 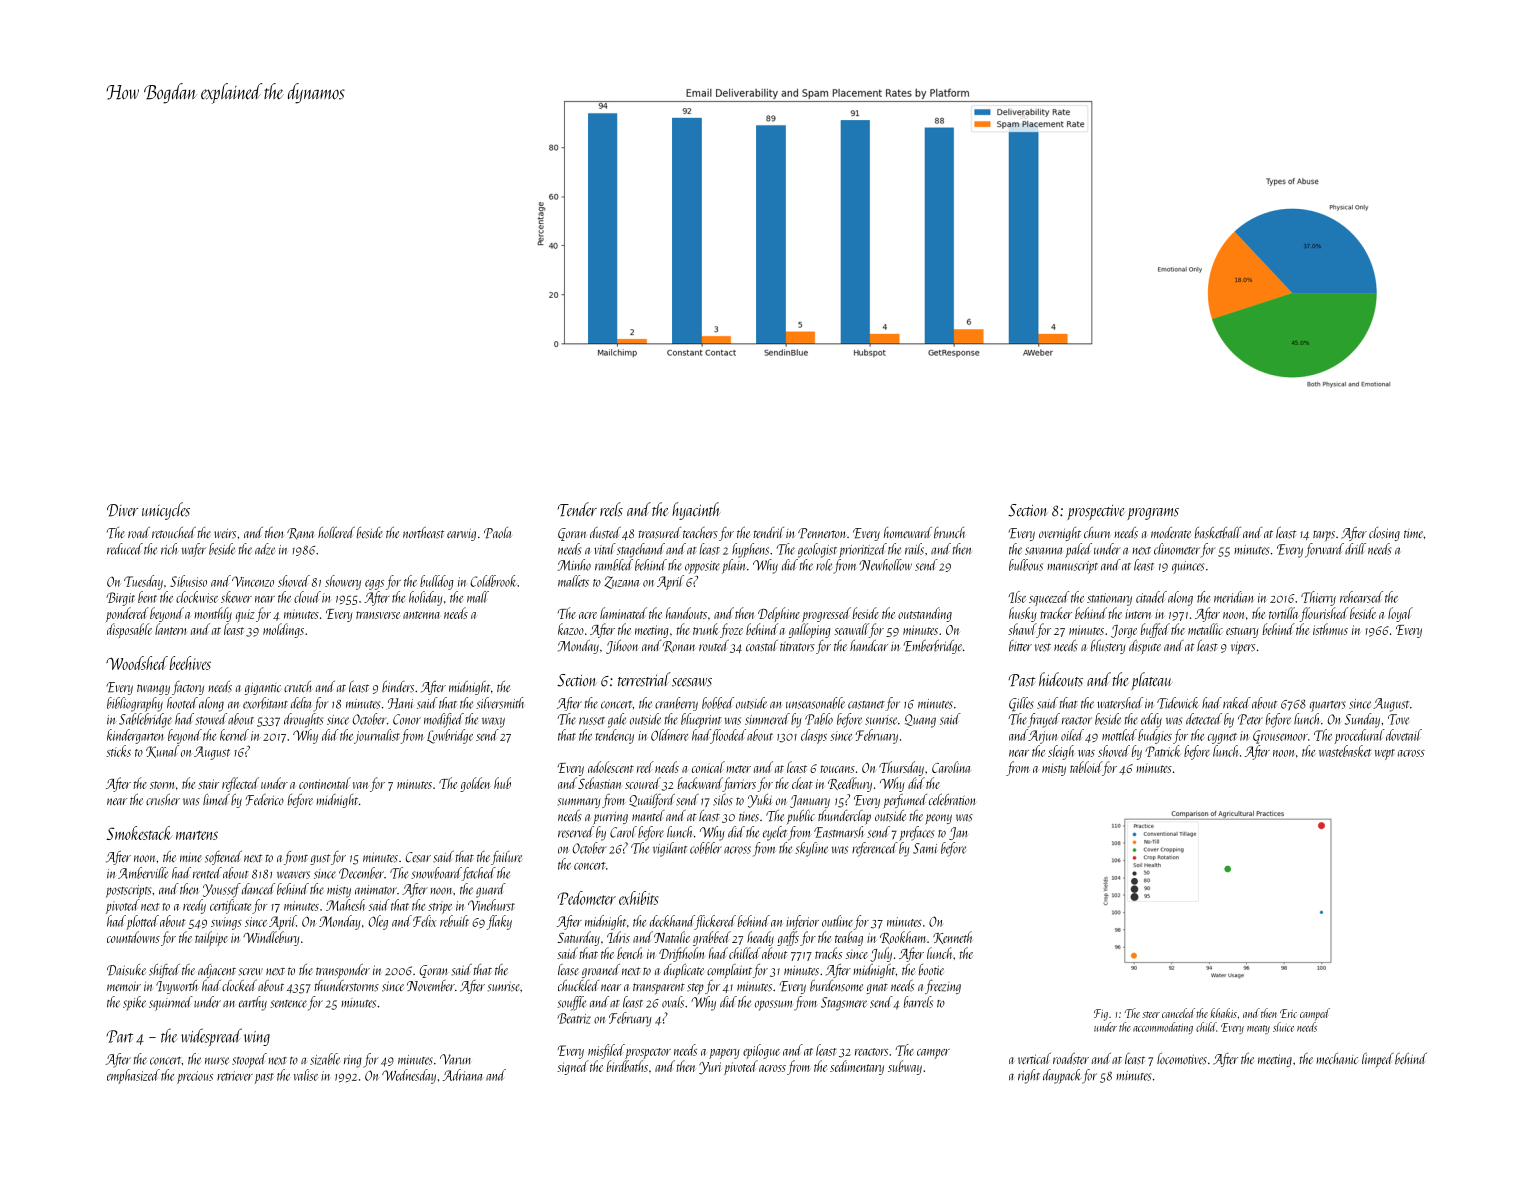 I want to click on unicycles, so click(x=166, y=511).
